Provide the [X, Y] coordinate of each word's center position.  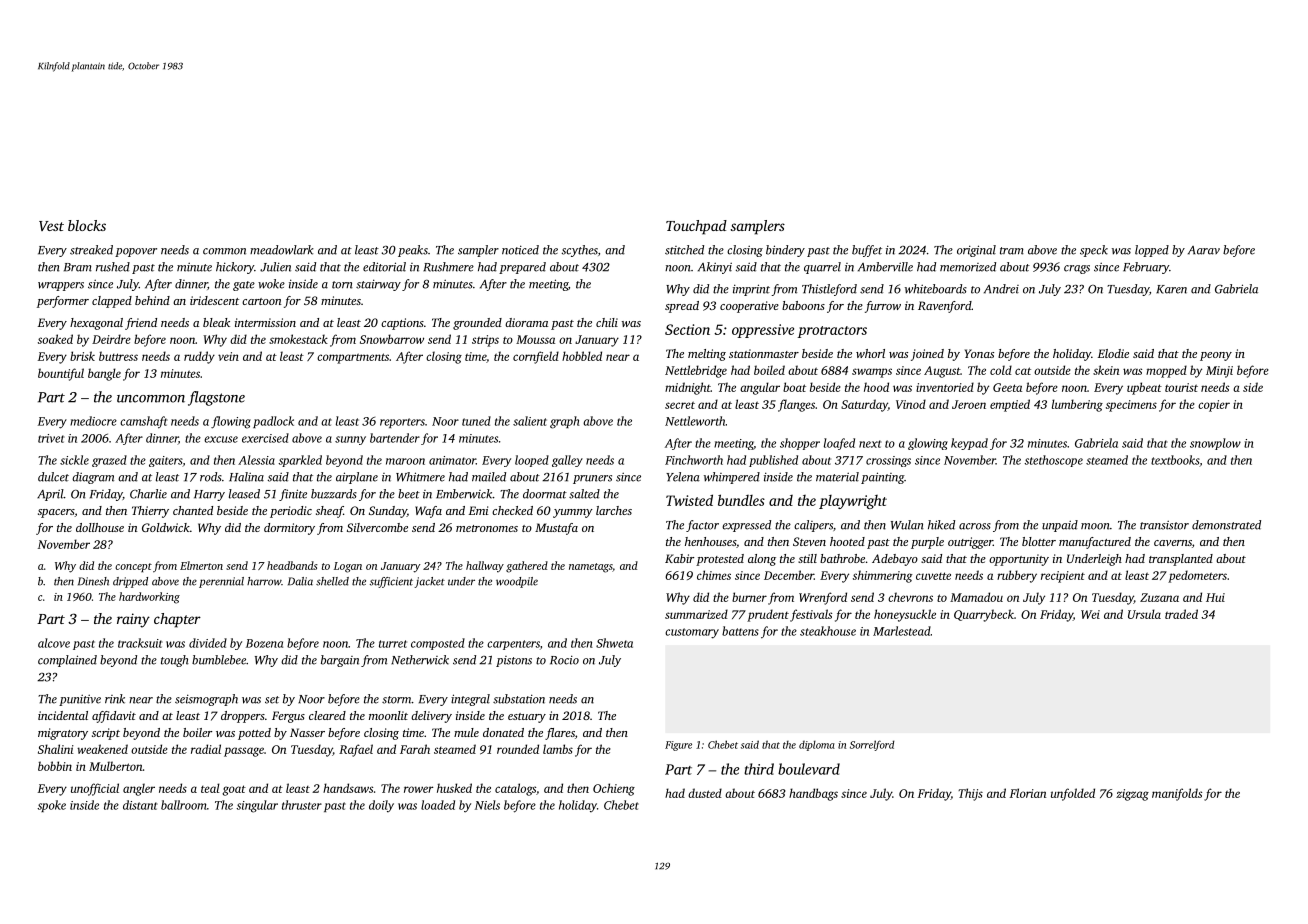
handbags [813, 794]
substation [519, 699]
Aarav [1204, 250]
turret [393, 644]
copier [1214, 406]
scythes [580, 251]
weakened [102, 749]
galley [567, 461]
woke [271, 284]
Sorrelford [872, 745]
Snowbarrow [392, 339]
